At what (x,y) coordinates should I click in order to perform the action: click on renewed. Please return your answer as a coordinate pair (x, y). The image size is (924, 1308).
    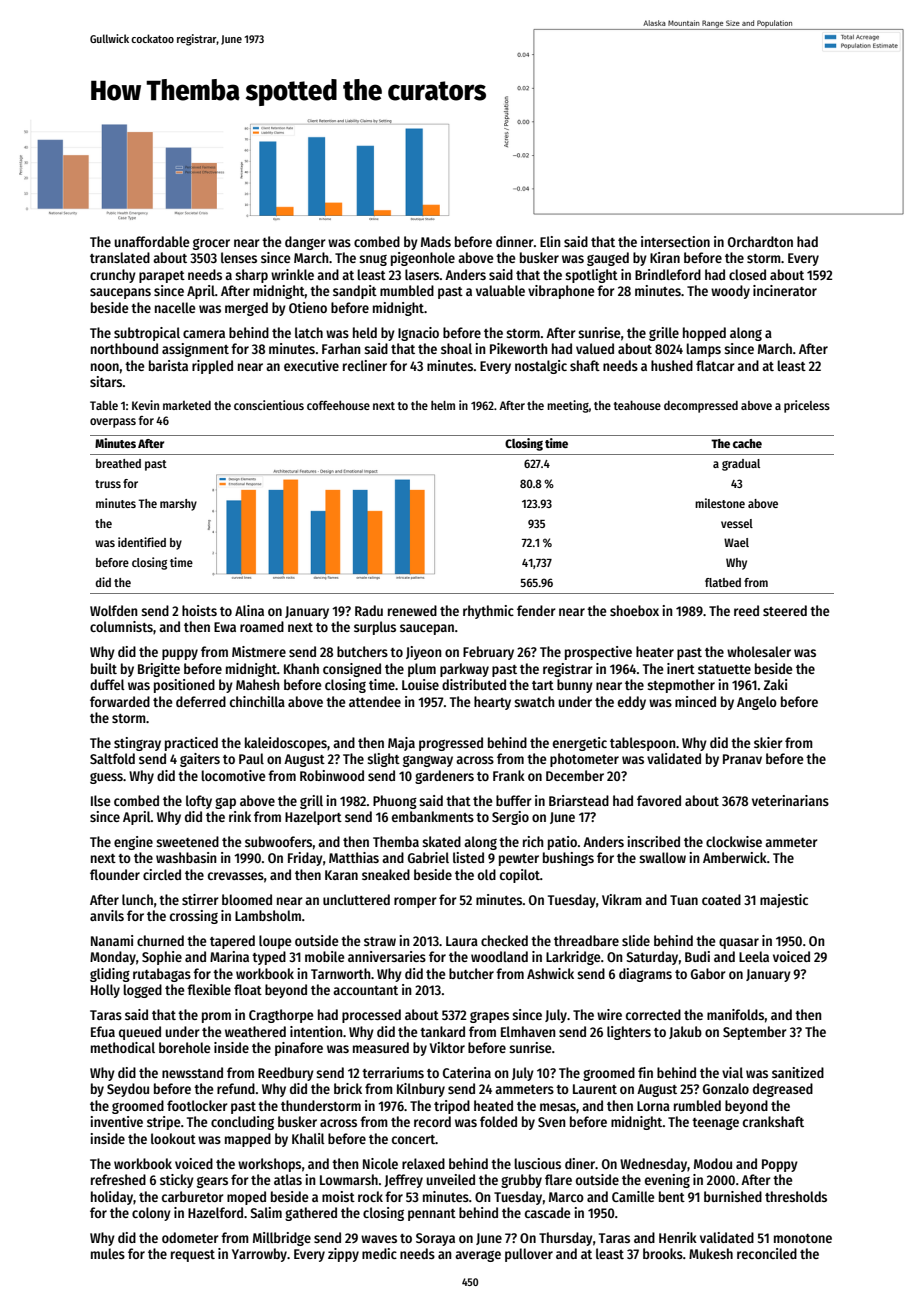
    Looking at the image, I should click on (412, 610).
